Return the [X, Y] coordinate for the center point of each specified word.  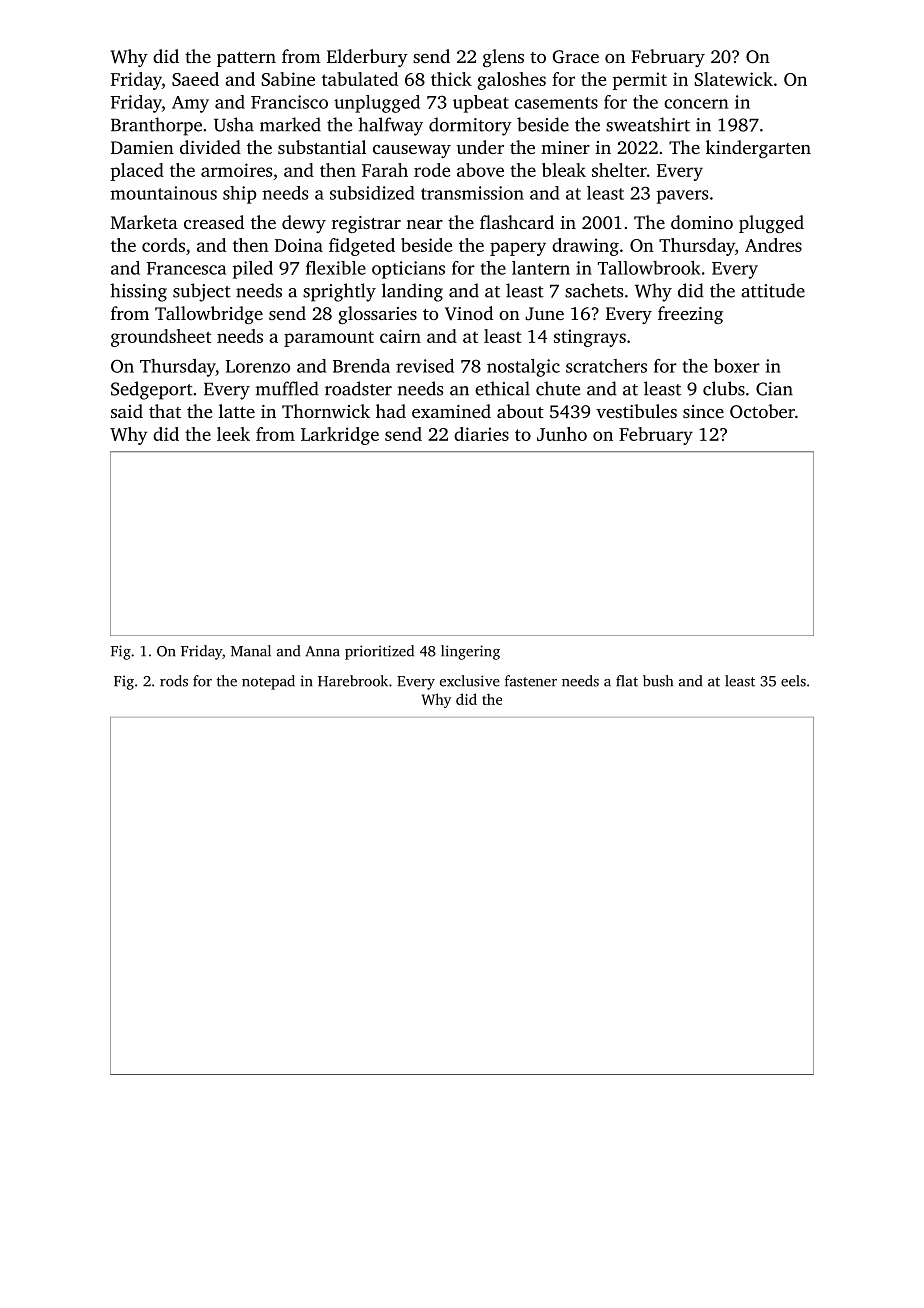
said [127, 411]
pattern [246, 59]
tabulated [360, 79]
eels [793, 681]
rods [174, 681]
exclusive [470, 681]
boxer [737, 366]
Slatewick [733, 79]
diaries [481, 434]
